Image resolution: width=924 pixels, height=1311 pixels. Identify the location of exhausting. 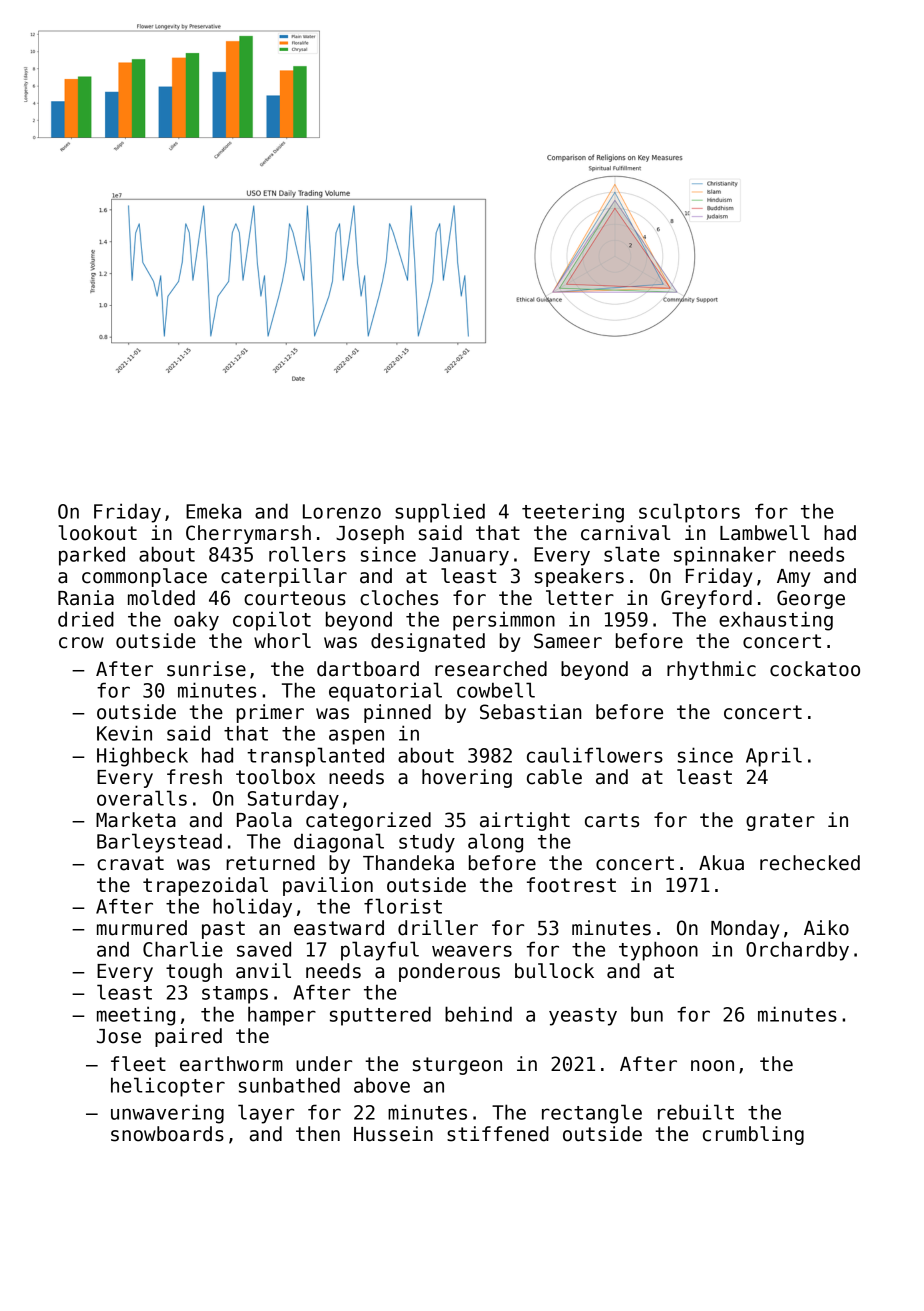
(776, 621).
